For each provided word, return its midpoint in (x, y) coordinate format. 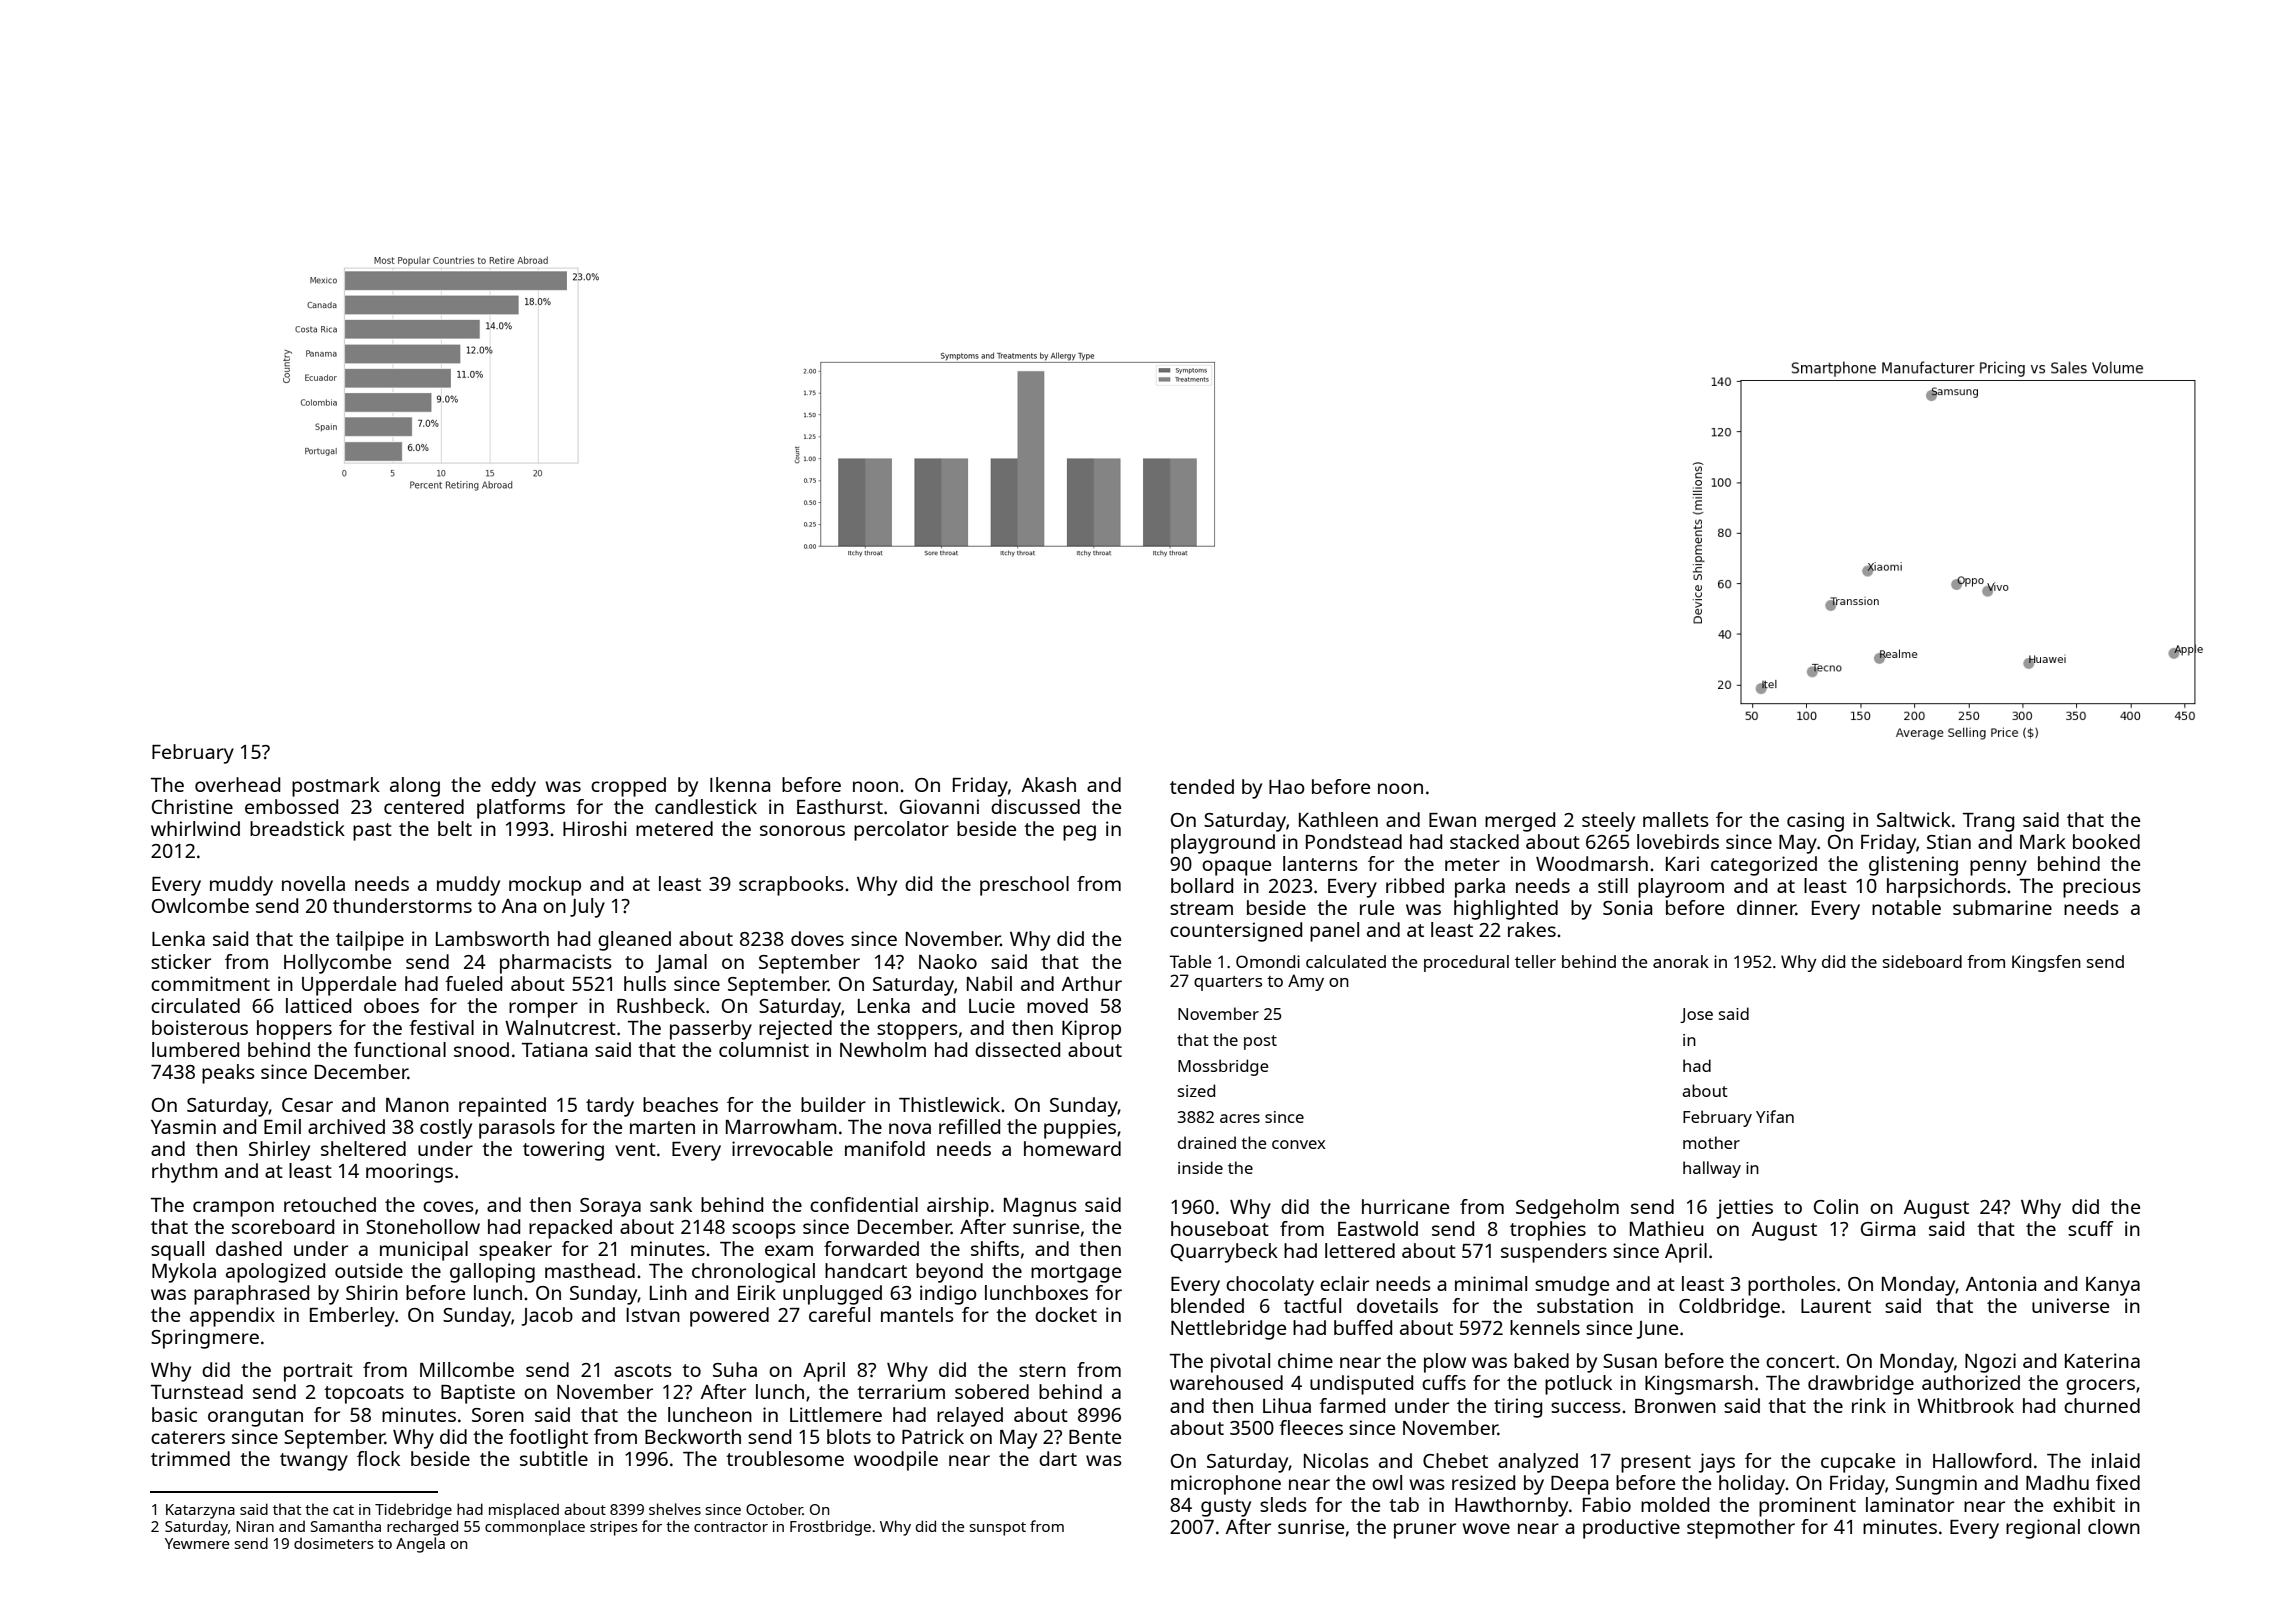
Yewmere (197, 1543)
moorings (409, 1173)
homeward (1072, 1148)
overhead (237, 784)
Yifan (1775, 1116)
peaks (228, 1074)
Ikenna (740, 784)
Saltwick (1914, 819)
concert (1800, 1361)
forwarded (871, 1248)
